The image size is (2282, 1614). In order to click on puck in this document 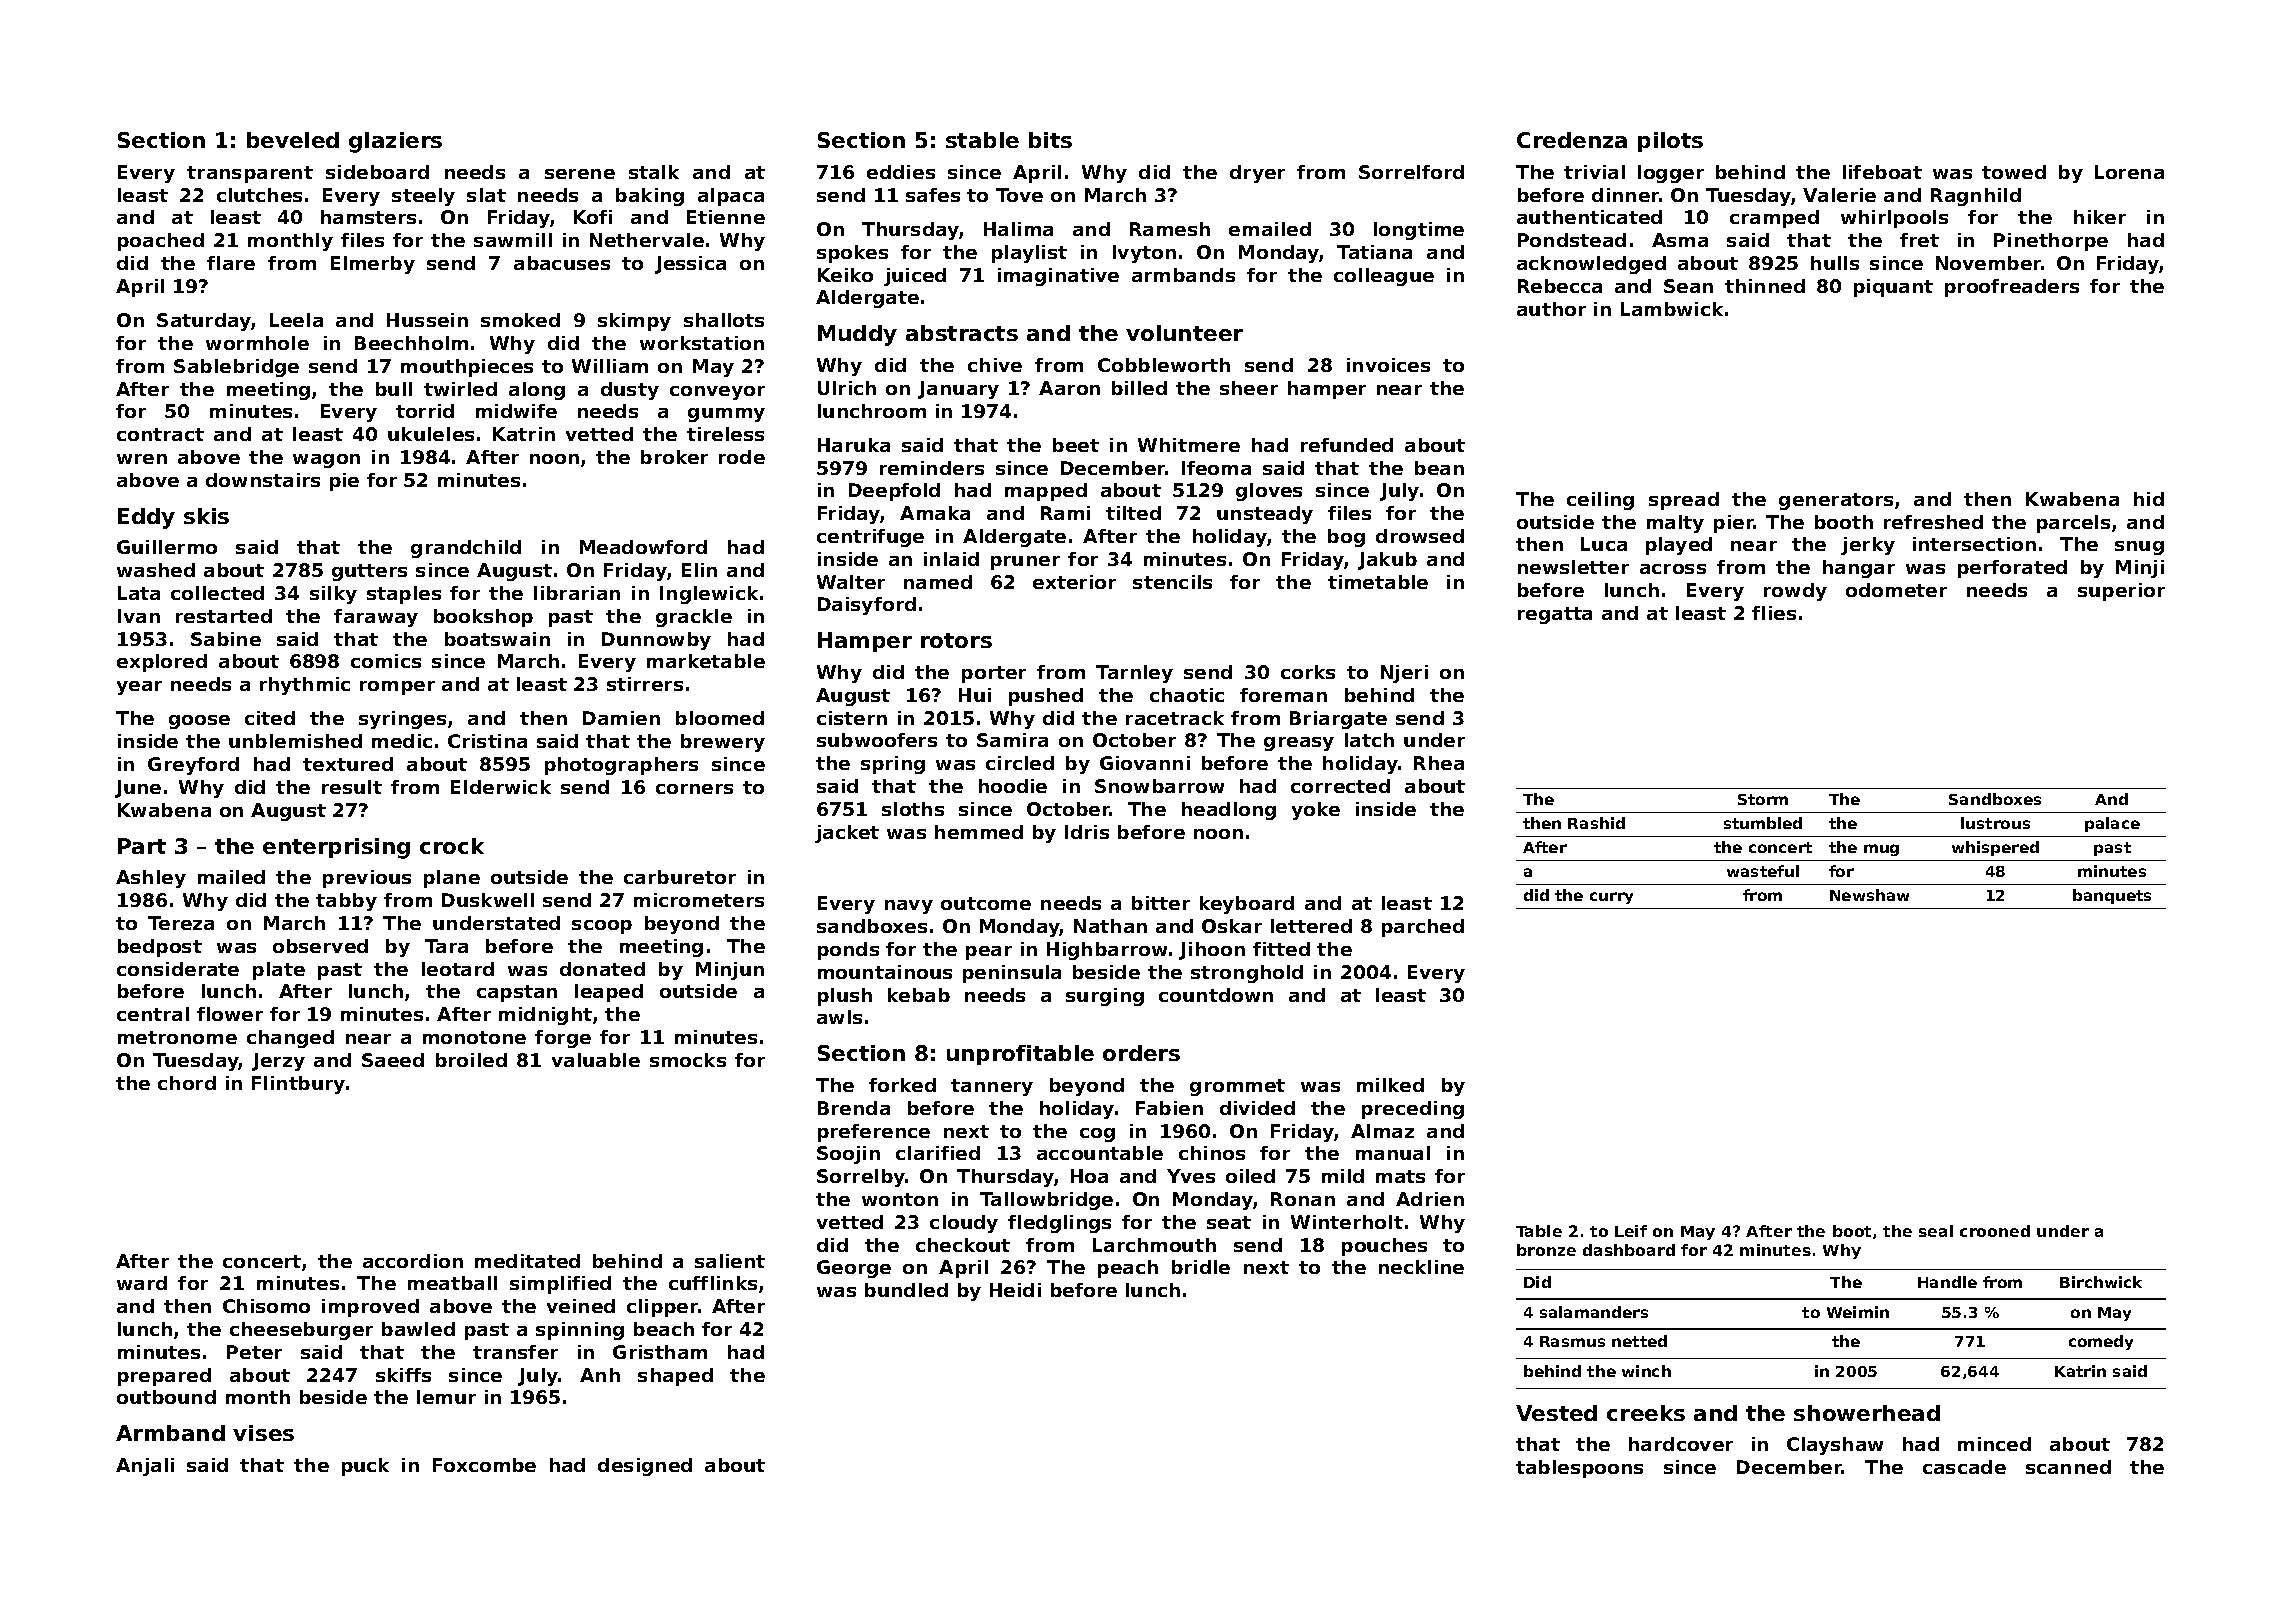, I will do `click(365, 1467)`.
